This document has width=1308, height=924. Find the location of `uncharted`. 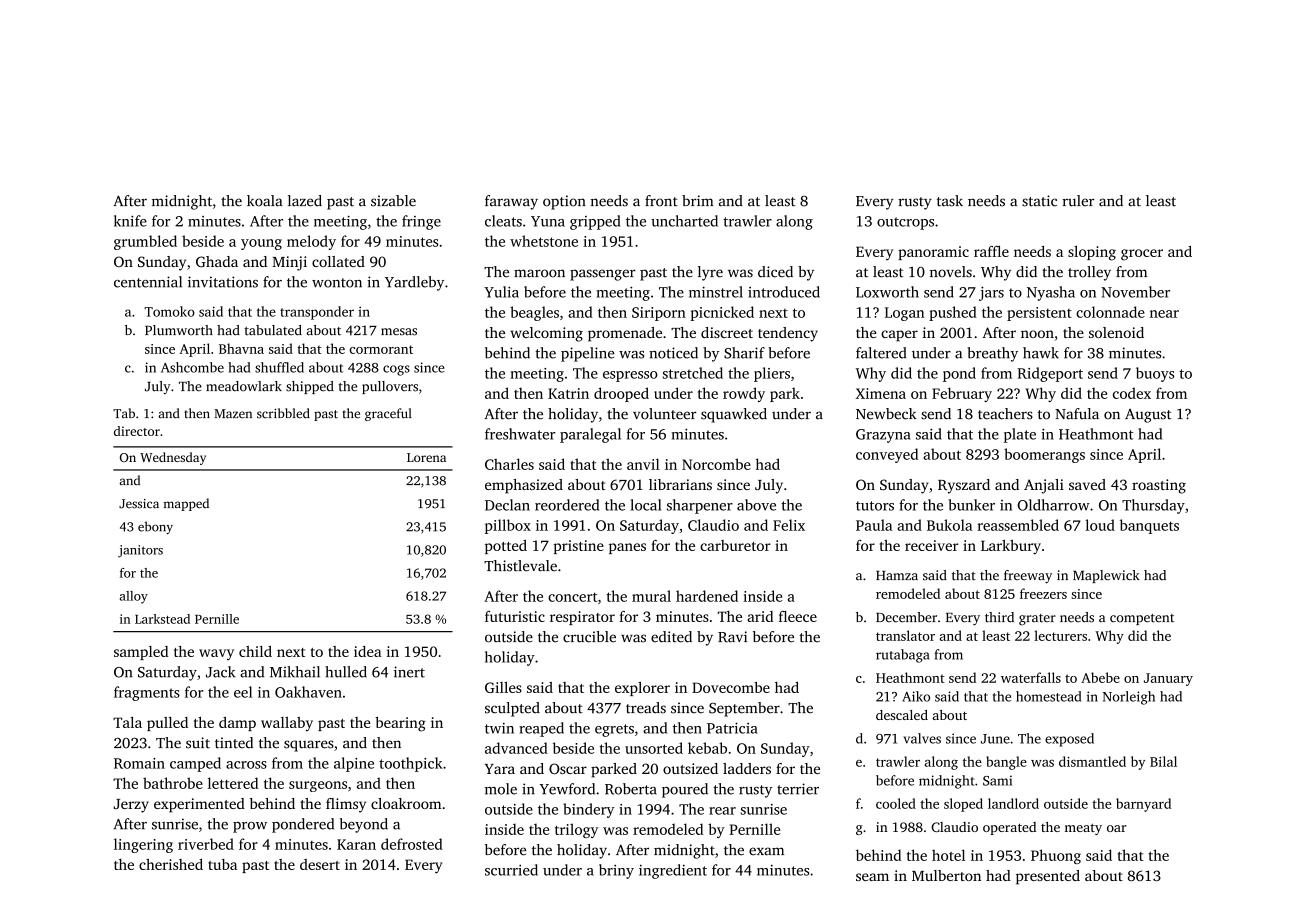

uncharted is located at coordinates (684, 221).
